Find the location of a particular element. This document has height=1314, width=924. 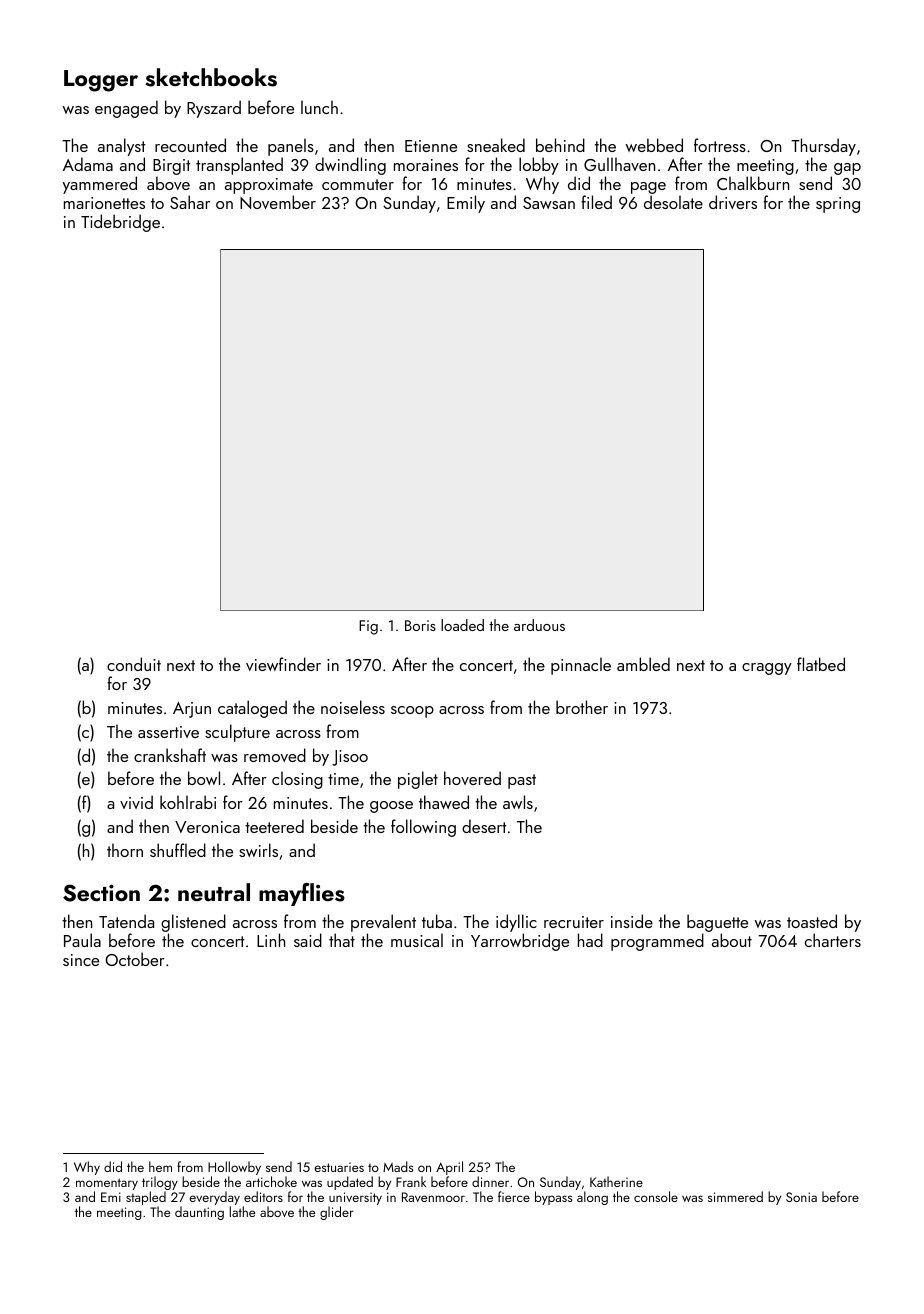

tuba is located at coordinates (437, 921).
